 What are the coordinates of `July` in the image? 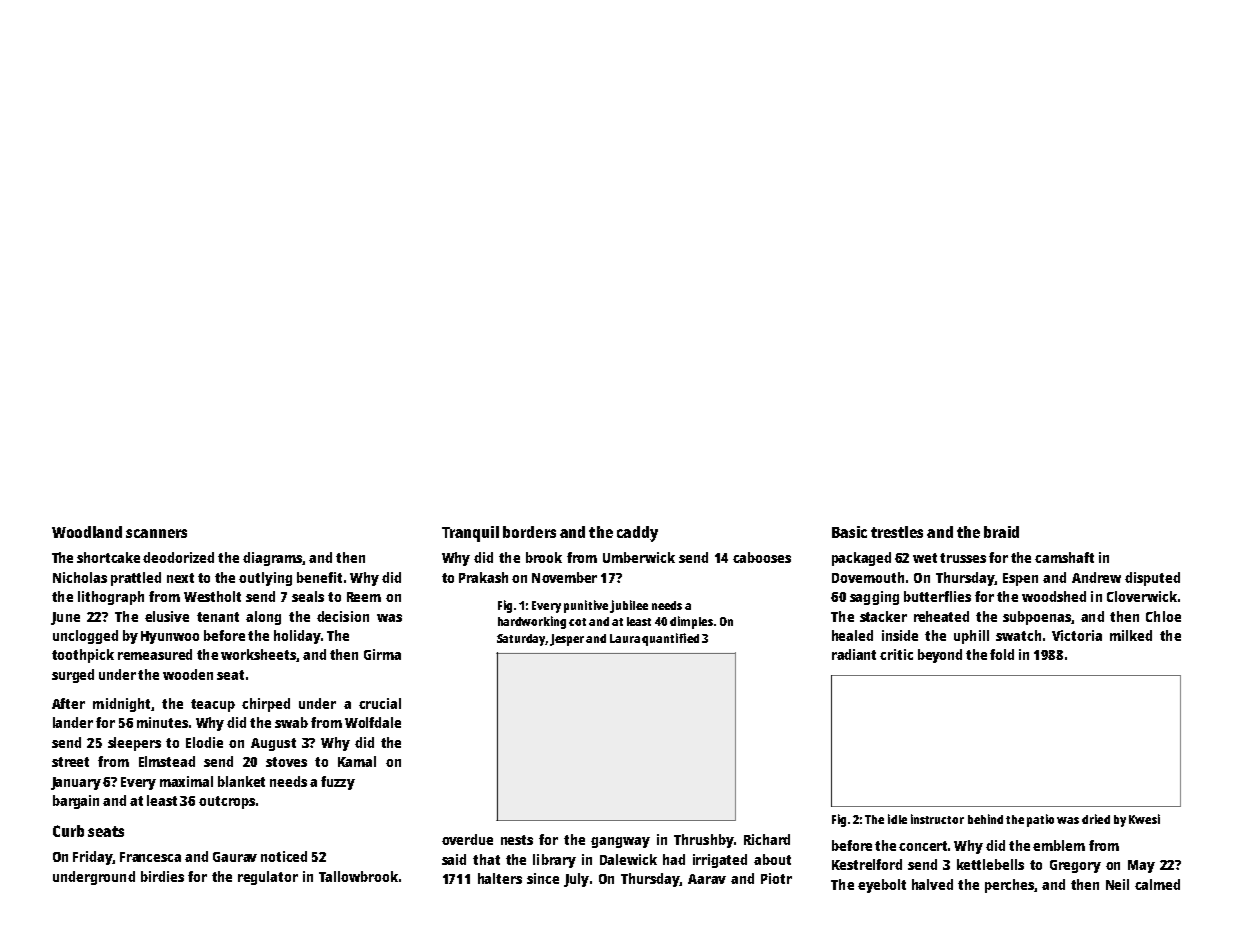 It's located at (576, 880).
